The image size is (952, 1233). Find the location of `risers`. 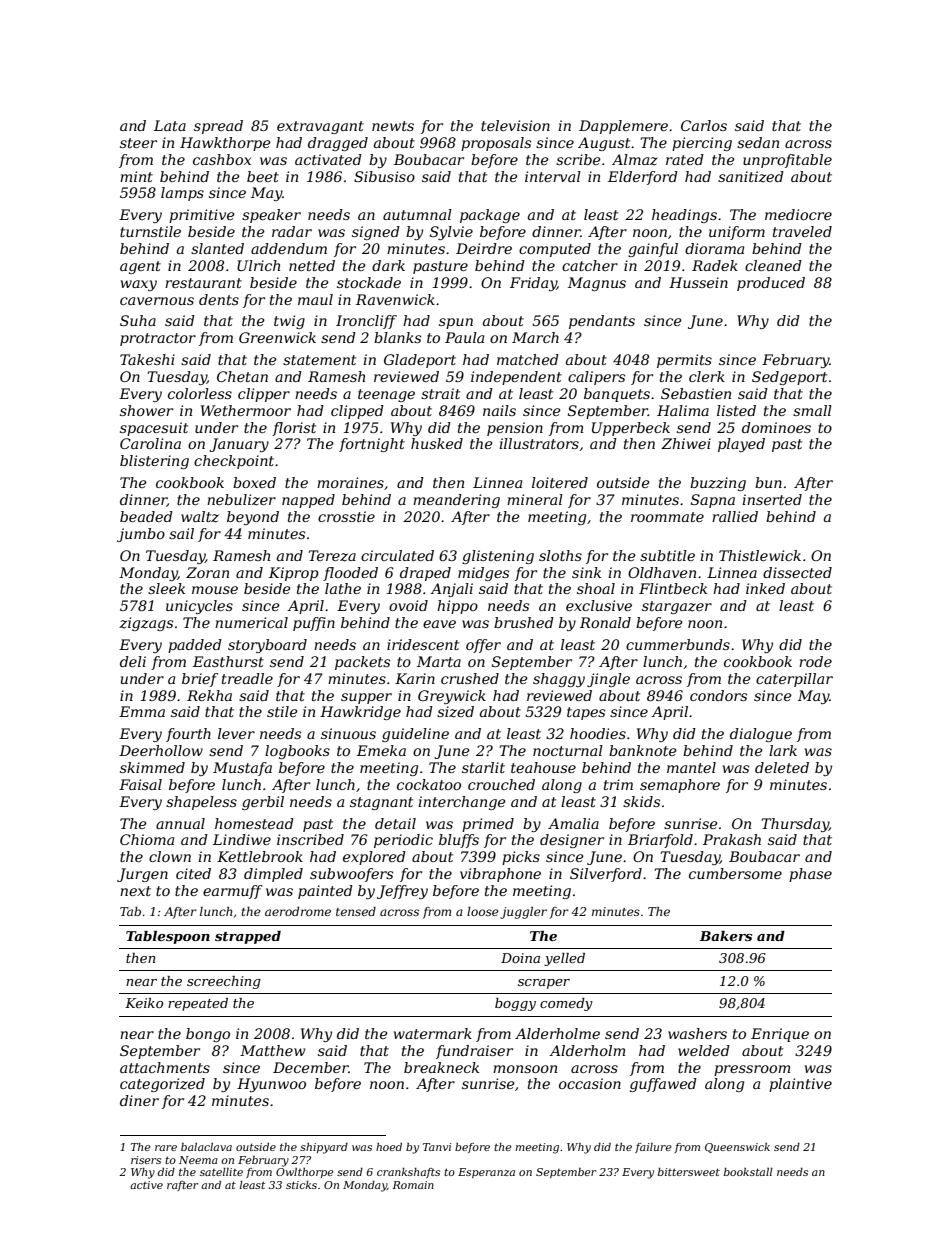

risers is located at coordinates (146, 1160).
